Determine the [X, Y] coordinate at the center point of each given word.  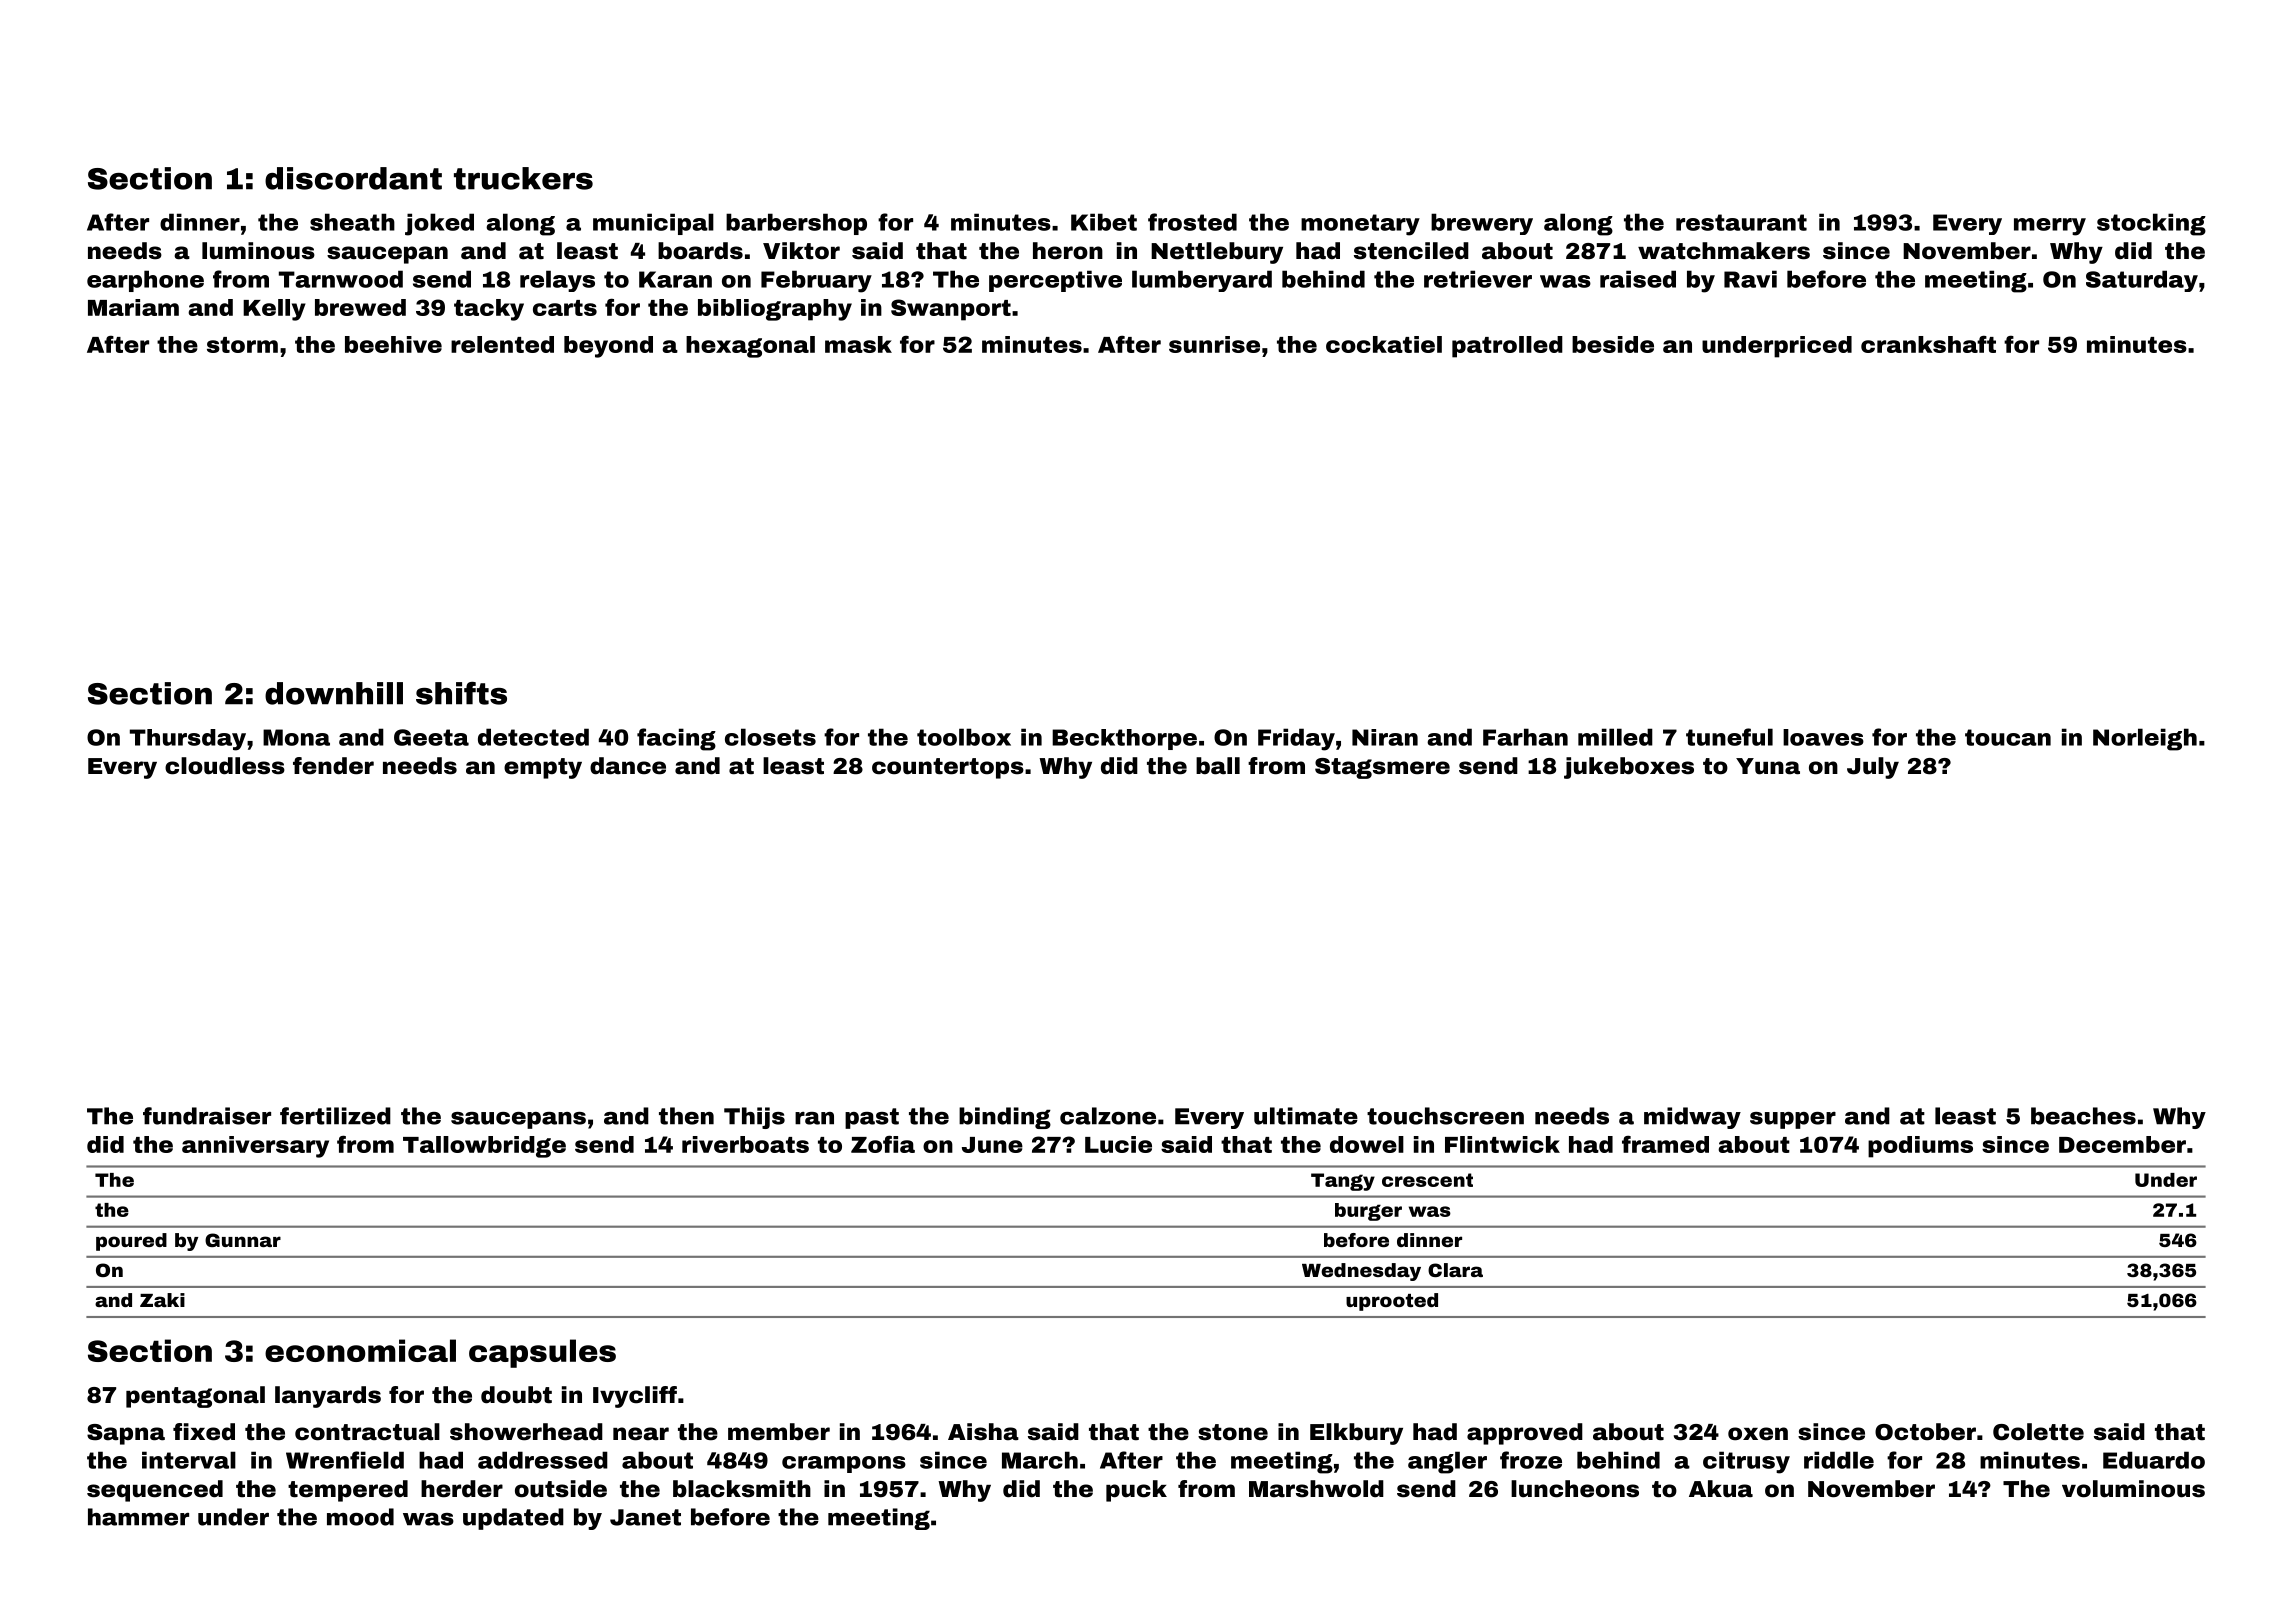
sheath [352, 222]
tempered [348, 1491]
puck [1136, 1491]
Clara [1455, 1270]
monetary [1360, 225]
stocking [2151, 224]
